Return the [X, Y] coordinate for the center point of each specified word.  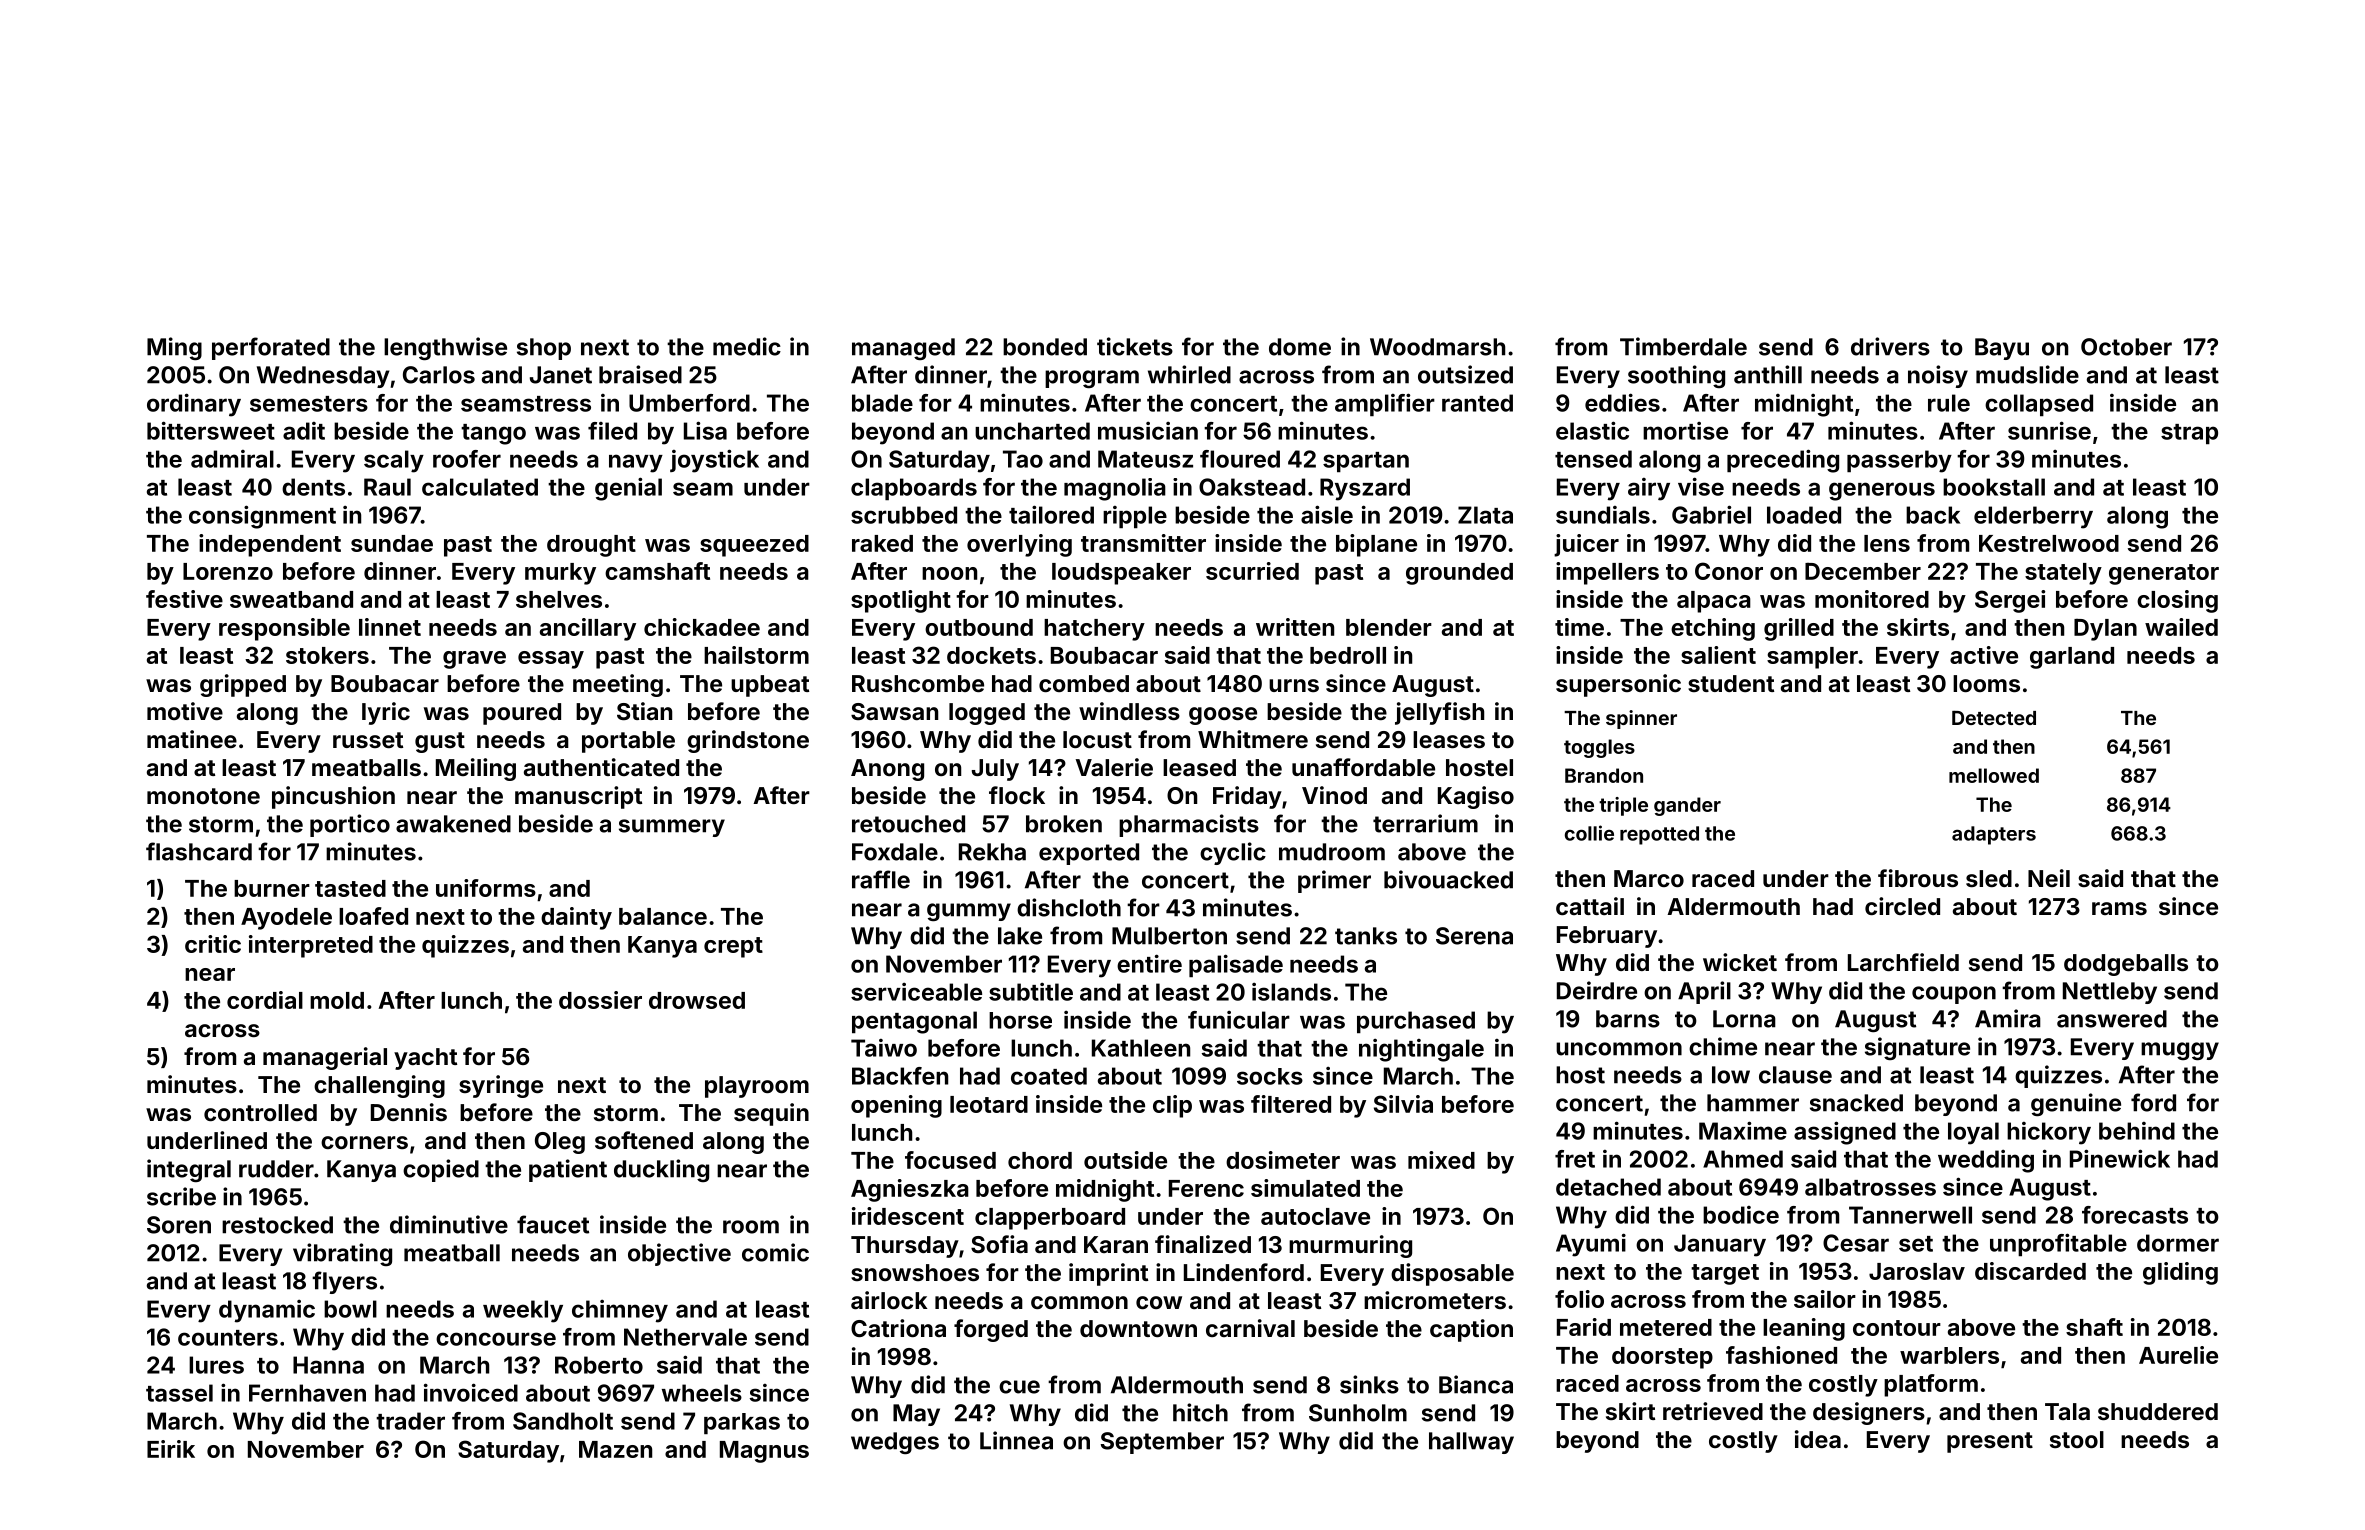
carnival [1250, 1328]
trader [410, 1421]
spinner [1641, 719]
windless [1129, 711]
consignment [262, 517]
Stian [644, 711]
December [1863, 571]
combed [1084, 683]
